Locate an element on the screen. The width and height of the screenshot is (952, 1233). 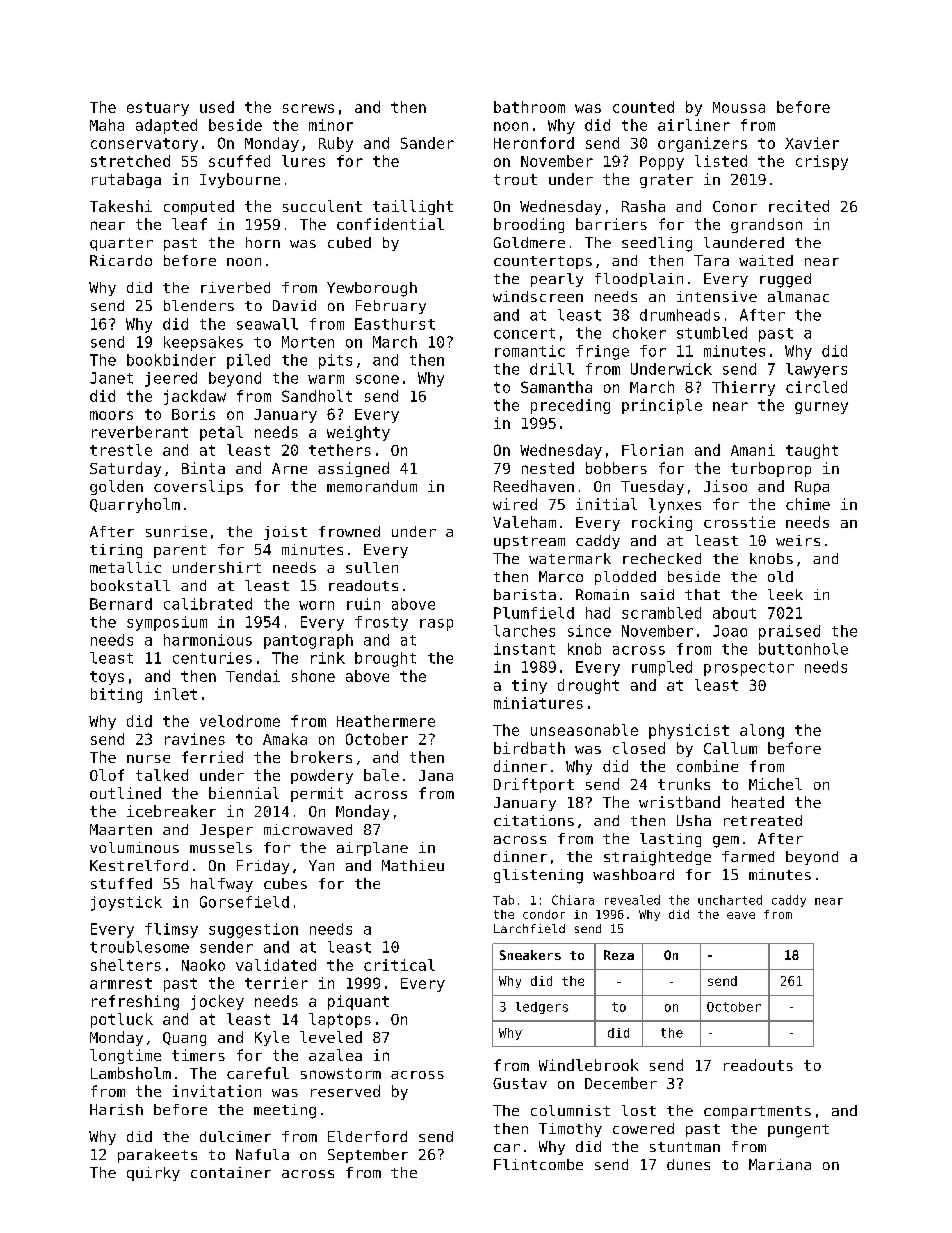
larches is located at coordinates (524, 631).
